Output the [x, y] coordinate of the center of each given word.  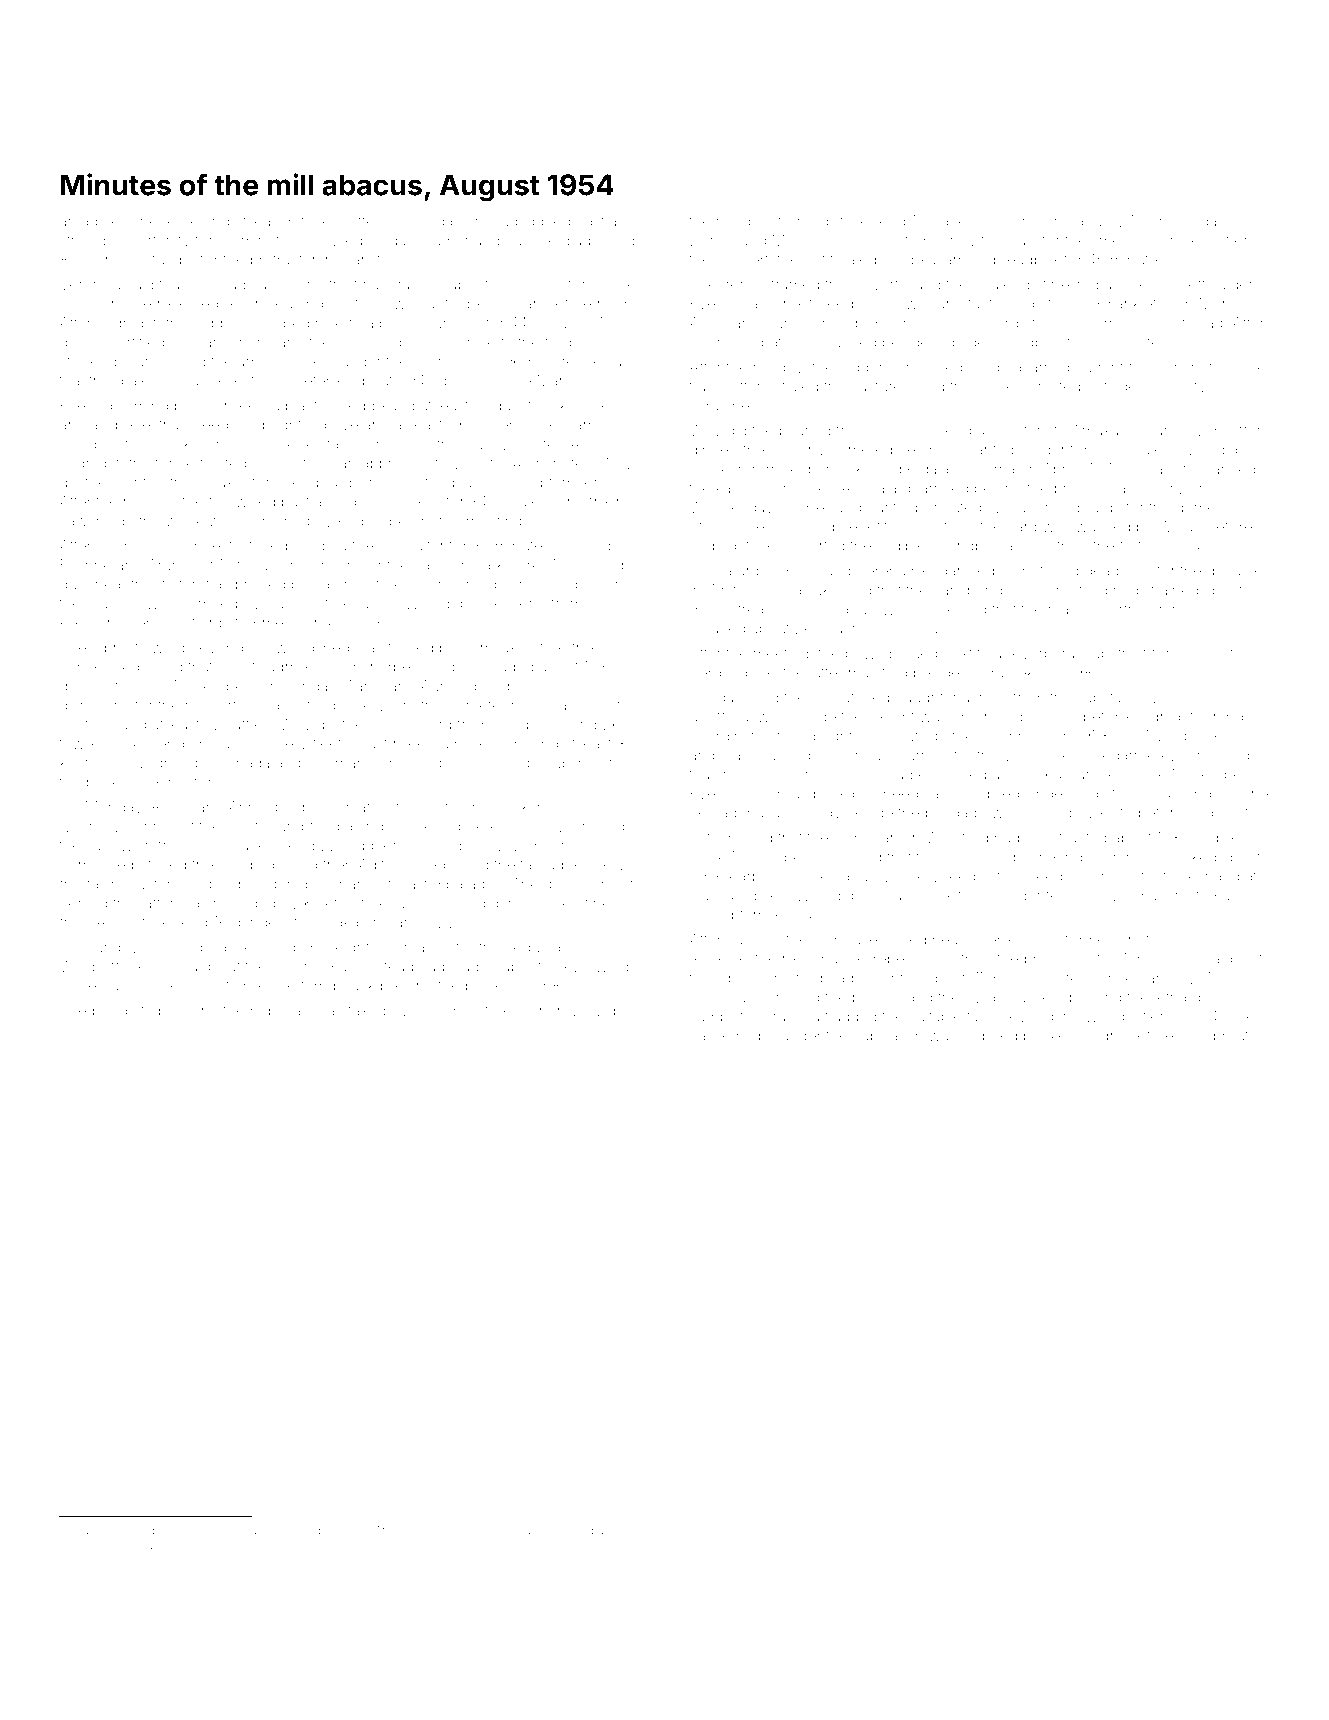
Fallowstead [372, 966]
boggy [114, 1012]
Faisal [1232, 895]
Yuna [782, 323]
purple [401, 324]
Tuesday [1174, 737]
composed [925, 367]
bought [499, 687]
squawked [532, 1531]
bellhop [305, 1531]
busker [109, 782]
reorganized [953, 572]
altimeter [476, 705]
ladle [560, 865]
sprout [1227, 1037]
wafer [177, 584]
